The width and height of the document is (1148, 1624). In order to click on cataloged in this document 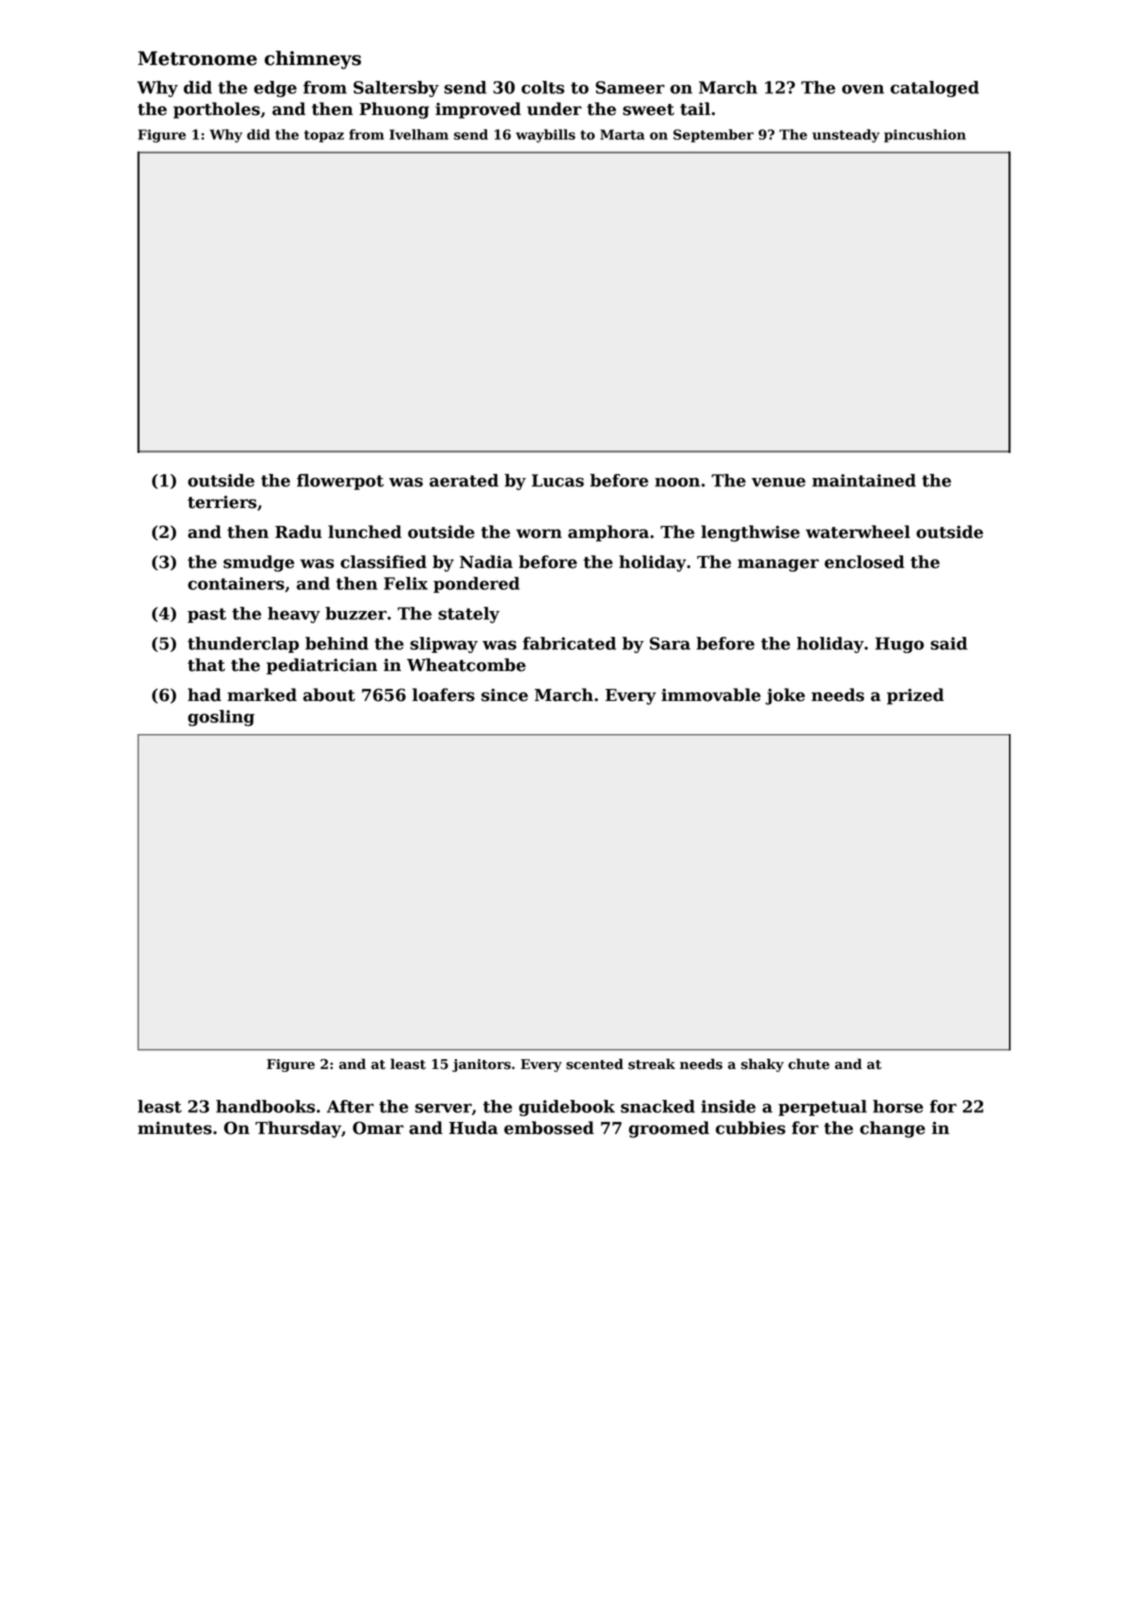, I will do `click(934, 89)`.
